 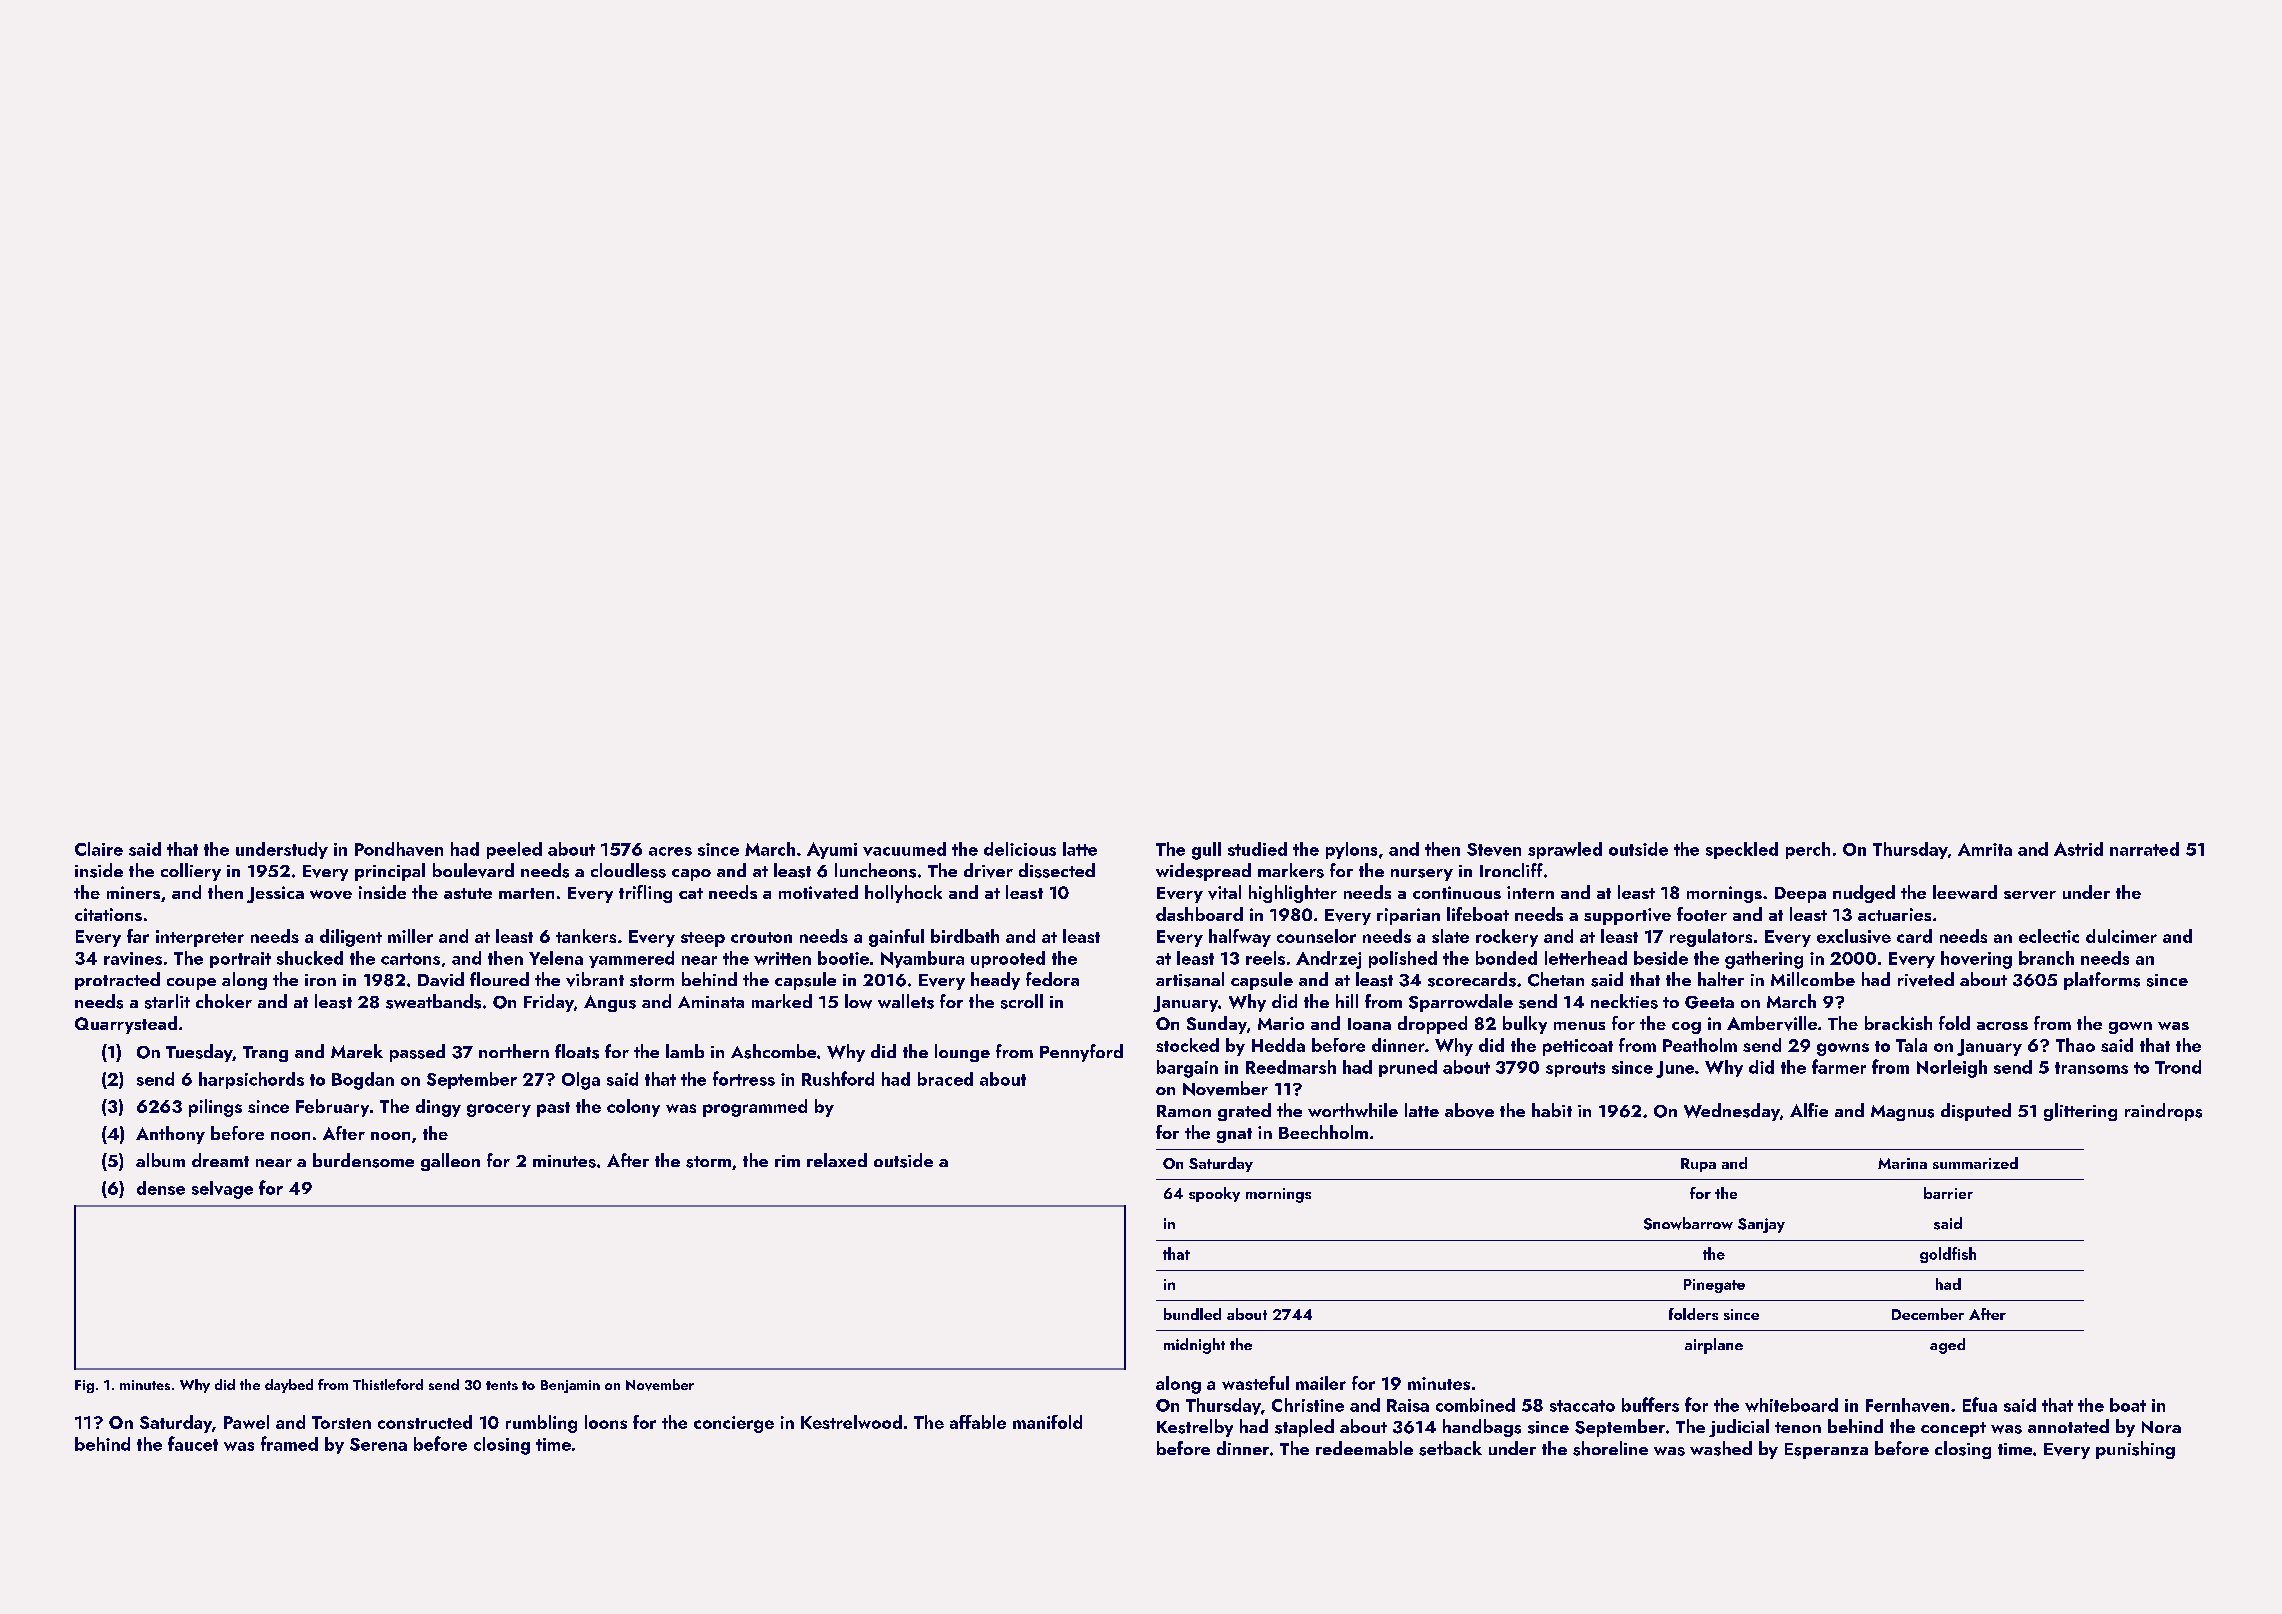 What do you see at coordinates (1192, 1314) in the document?
I see `bundled` at bounding box center [1192, 1314].
